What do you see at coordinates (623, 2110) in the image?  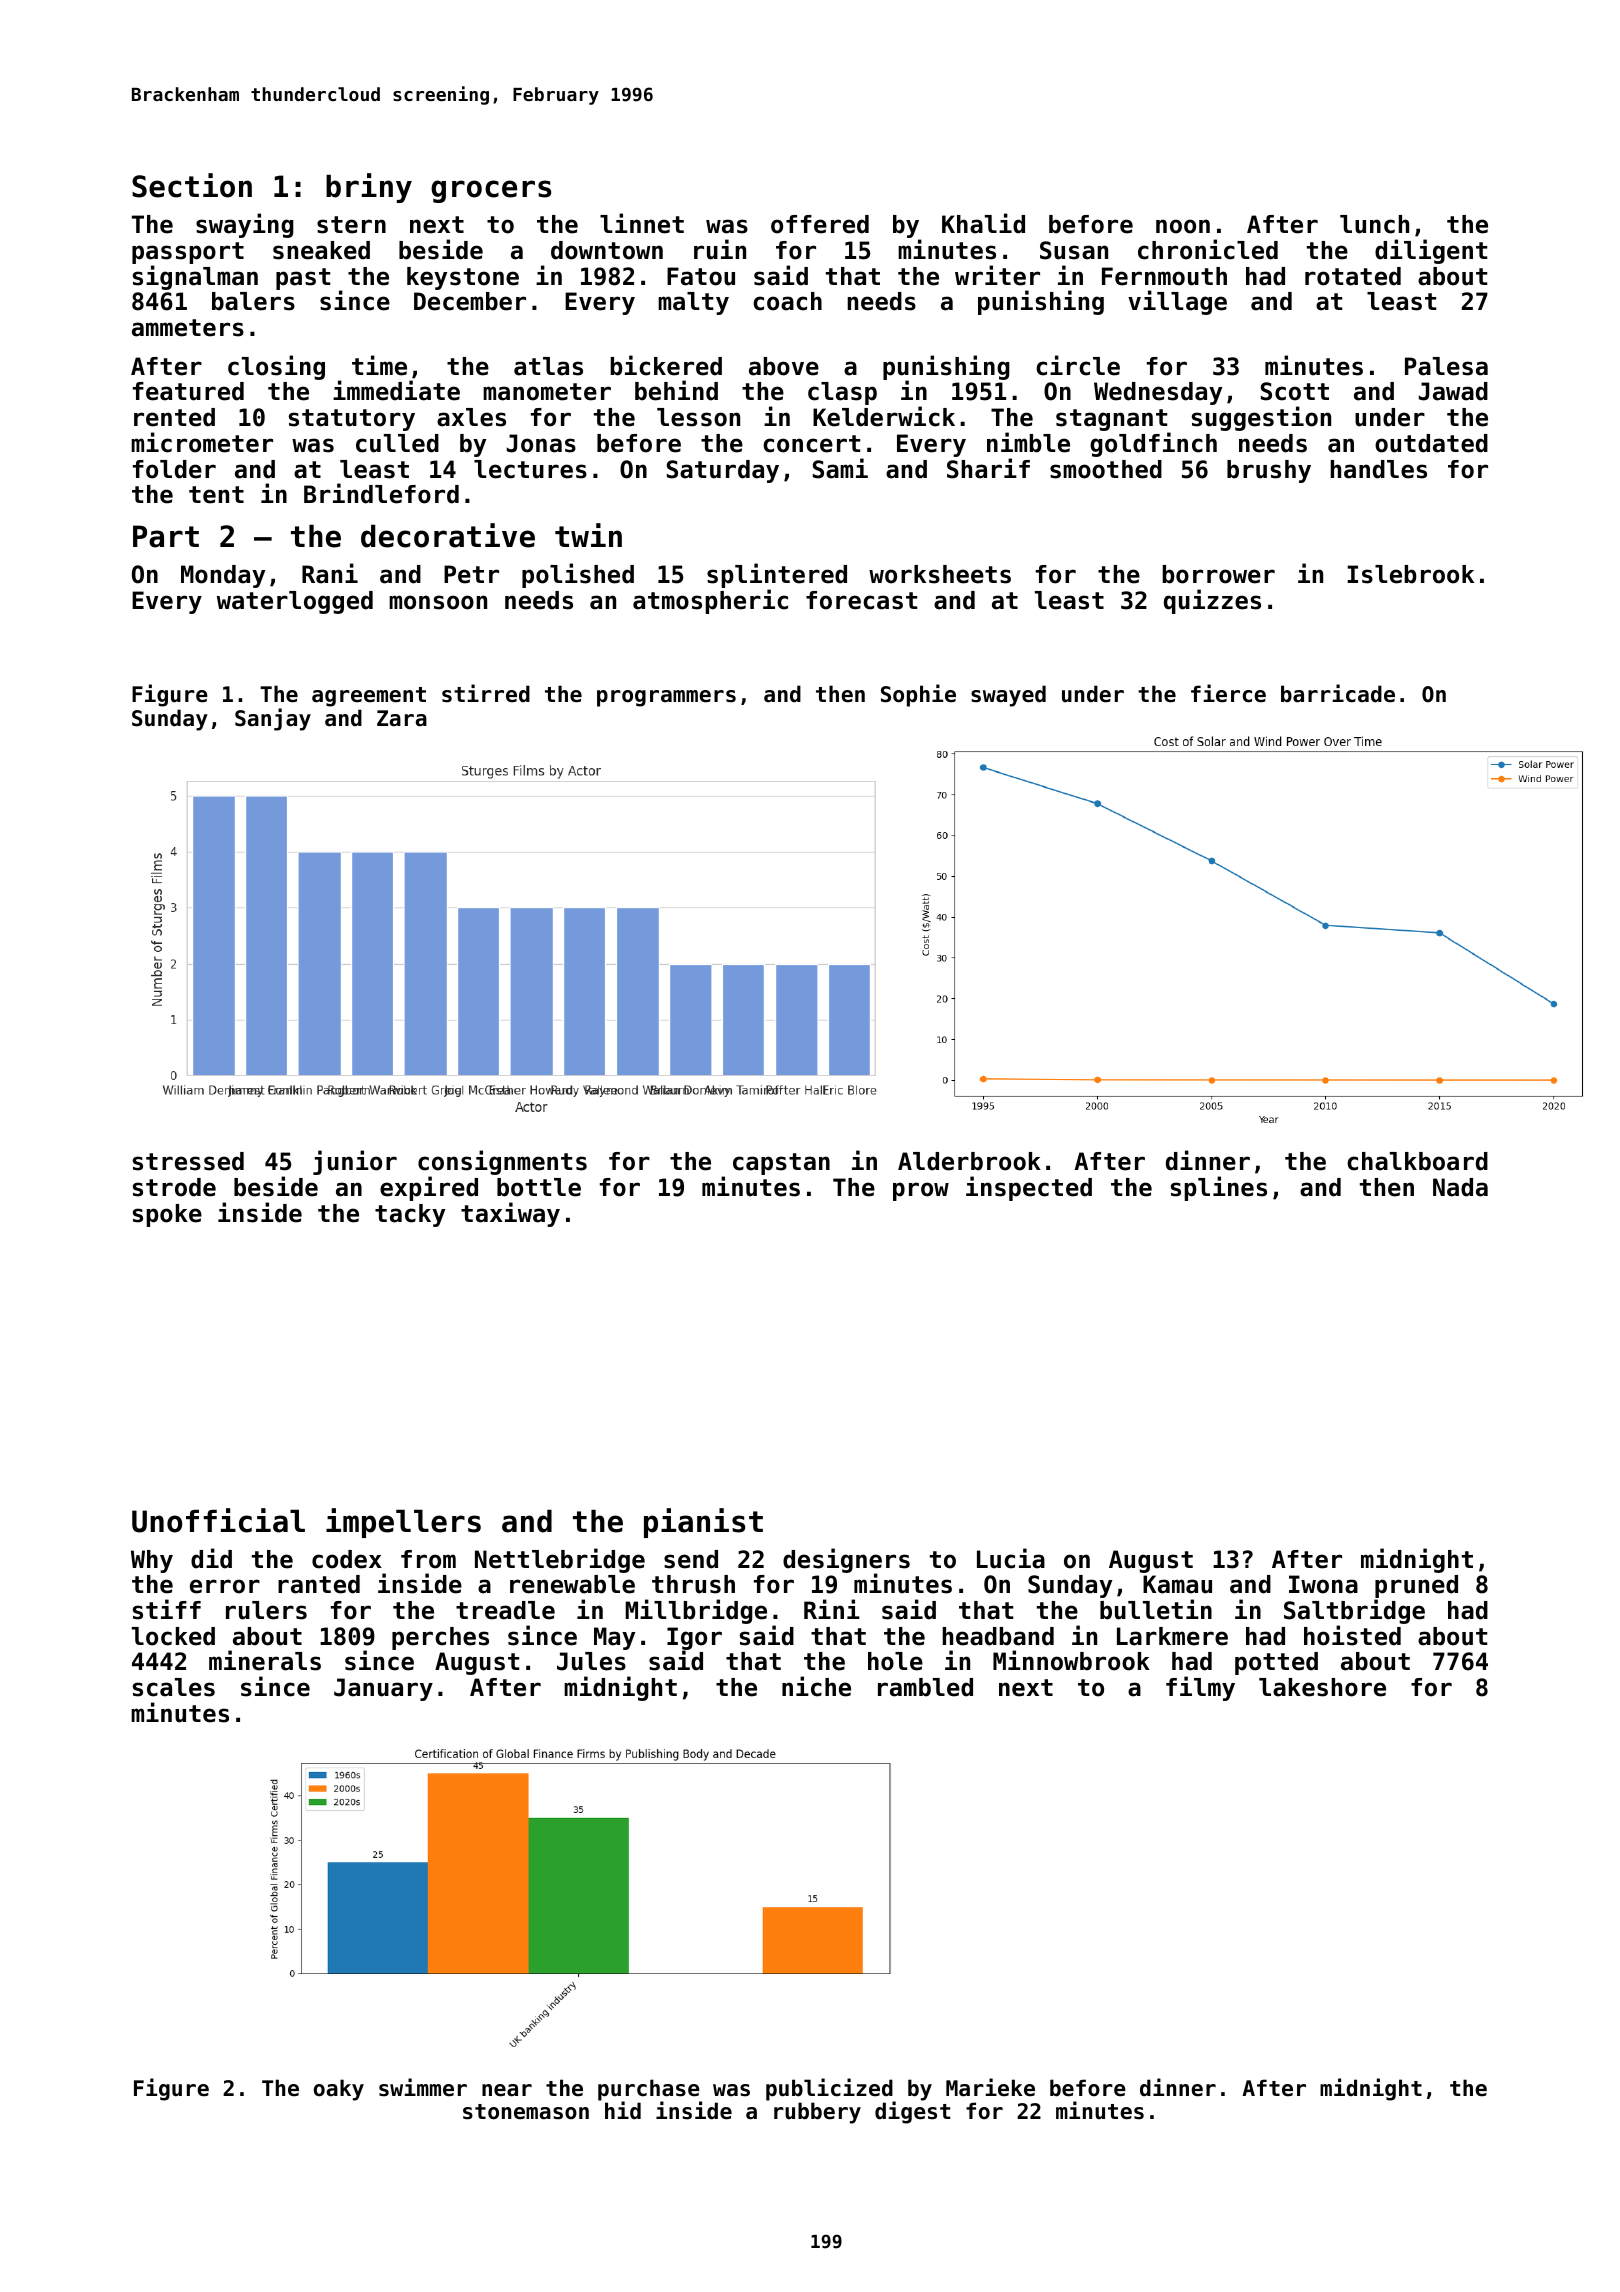 I see `hid` at bounding box center [623, 2110].
